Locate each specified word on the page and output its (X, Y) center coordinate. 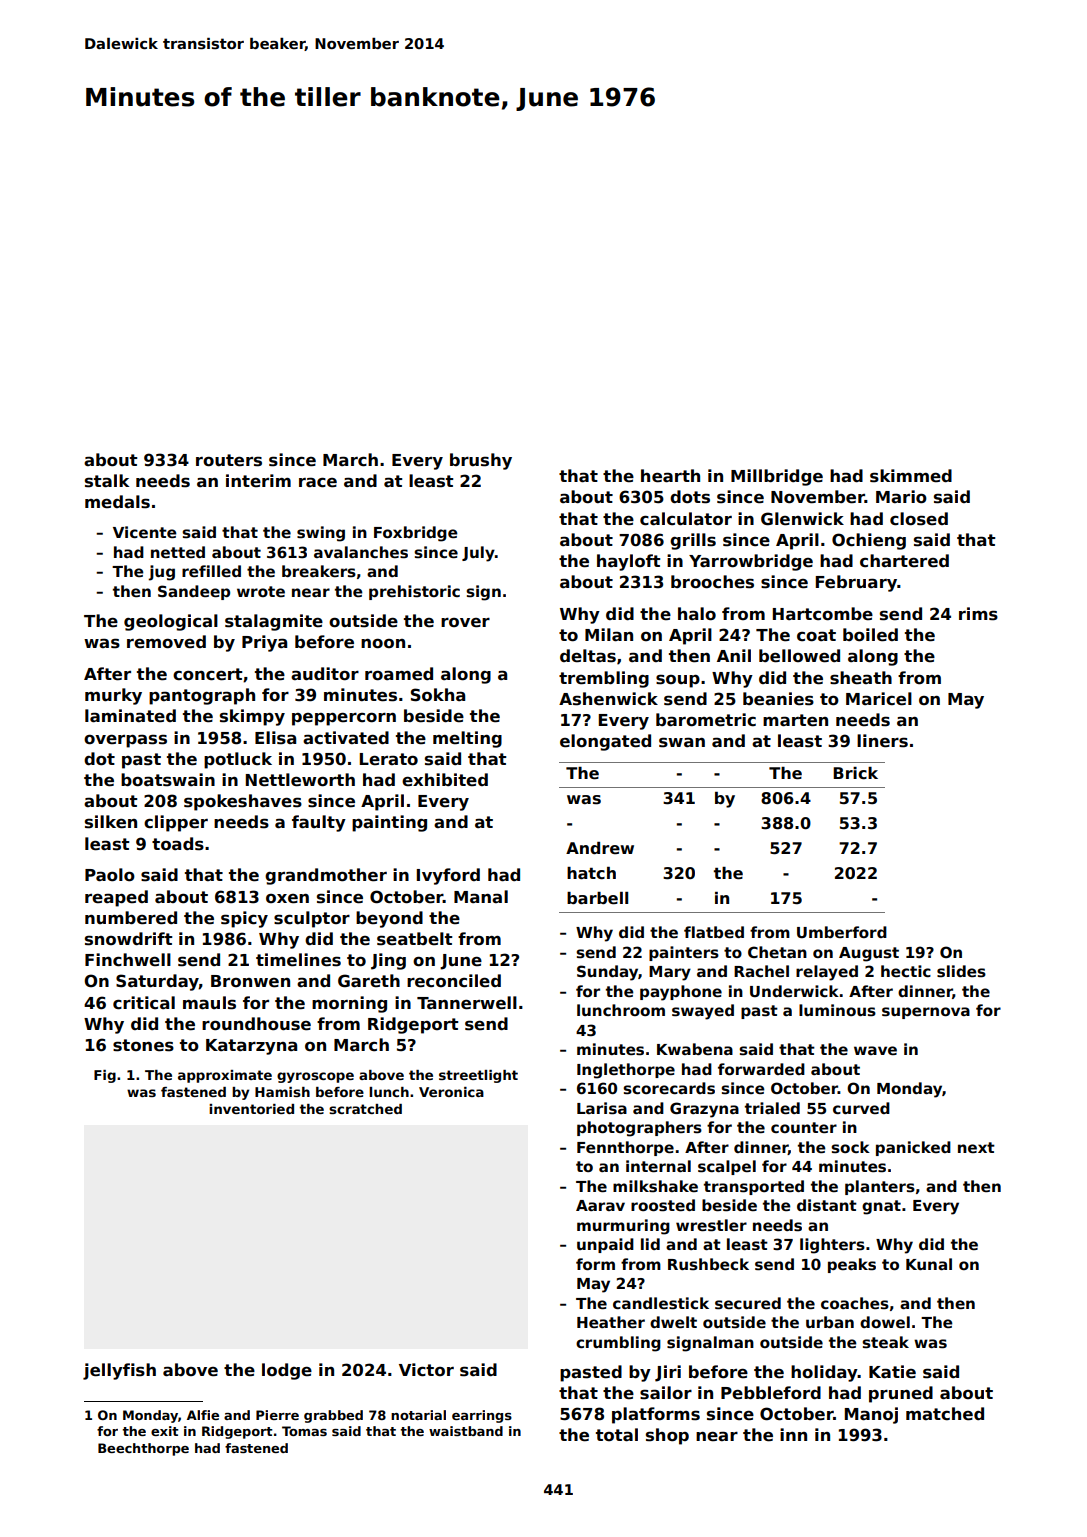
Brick (855, 773)
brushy (481, 461)
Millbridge (777, 477)
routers (229, 460)
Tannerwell (467, 1003)
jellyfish (119, 1371)
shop (667, 1436)
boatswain (168, 780)
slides (961, 971)
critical (144, 1003)
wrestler (711, 1225)
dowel (885, 1322)
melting (467, 739)
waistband (466, 1431)
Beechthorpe (143, 1449)
